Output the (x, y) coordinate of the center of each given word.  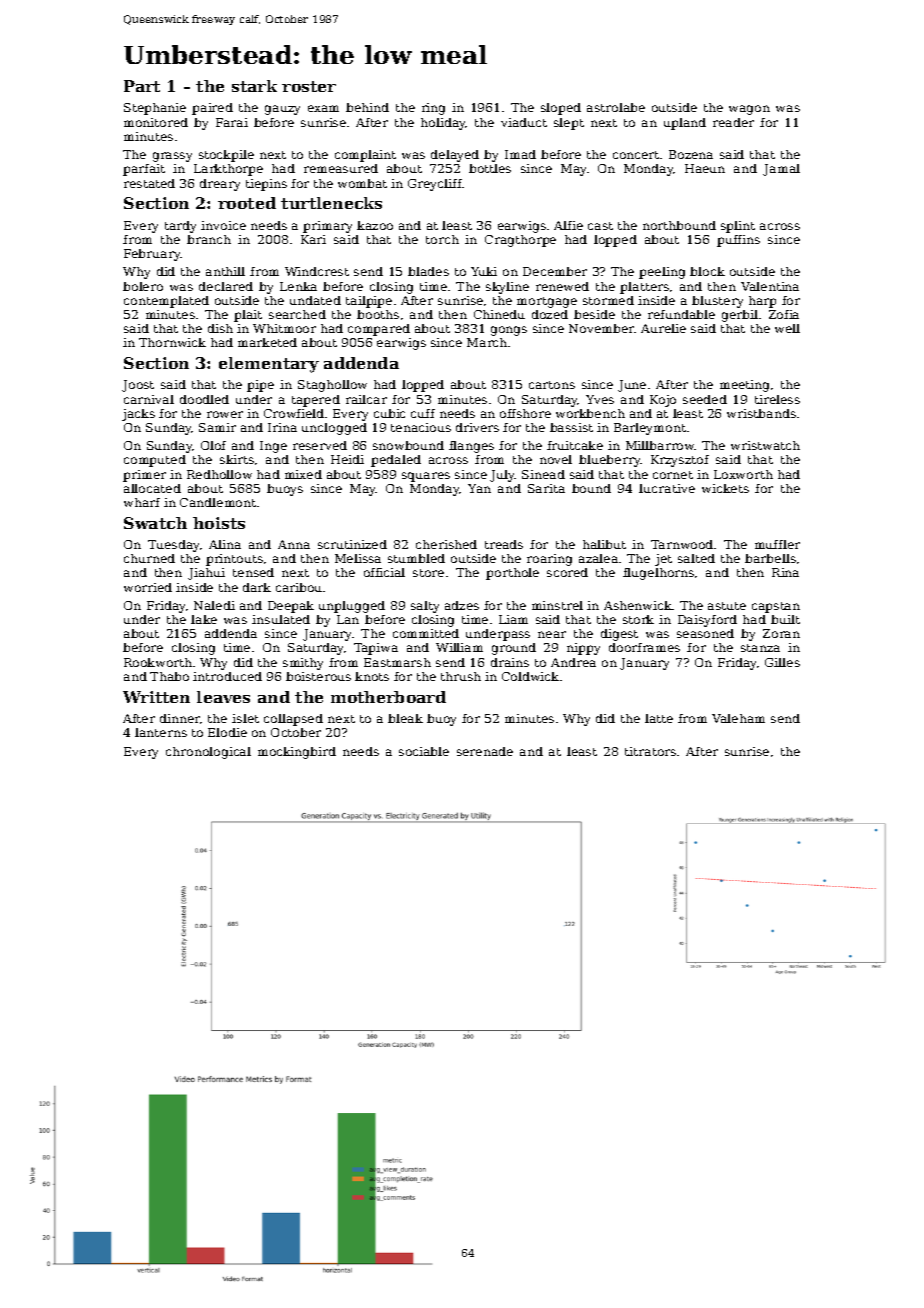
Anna (294, 544)
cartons (552, 385)
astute (727, 606)
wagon (749, 110)
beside (594, 314)
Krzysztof (680, 461)
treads (504, 544)
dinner (180, 718)
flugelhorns (658, 574)
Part (142, 86)
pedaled (396, 461)
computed (155, 461)
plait (248, 316)
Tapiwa (376, 649)
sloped (561, 109)
